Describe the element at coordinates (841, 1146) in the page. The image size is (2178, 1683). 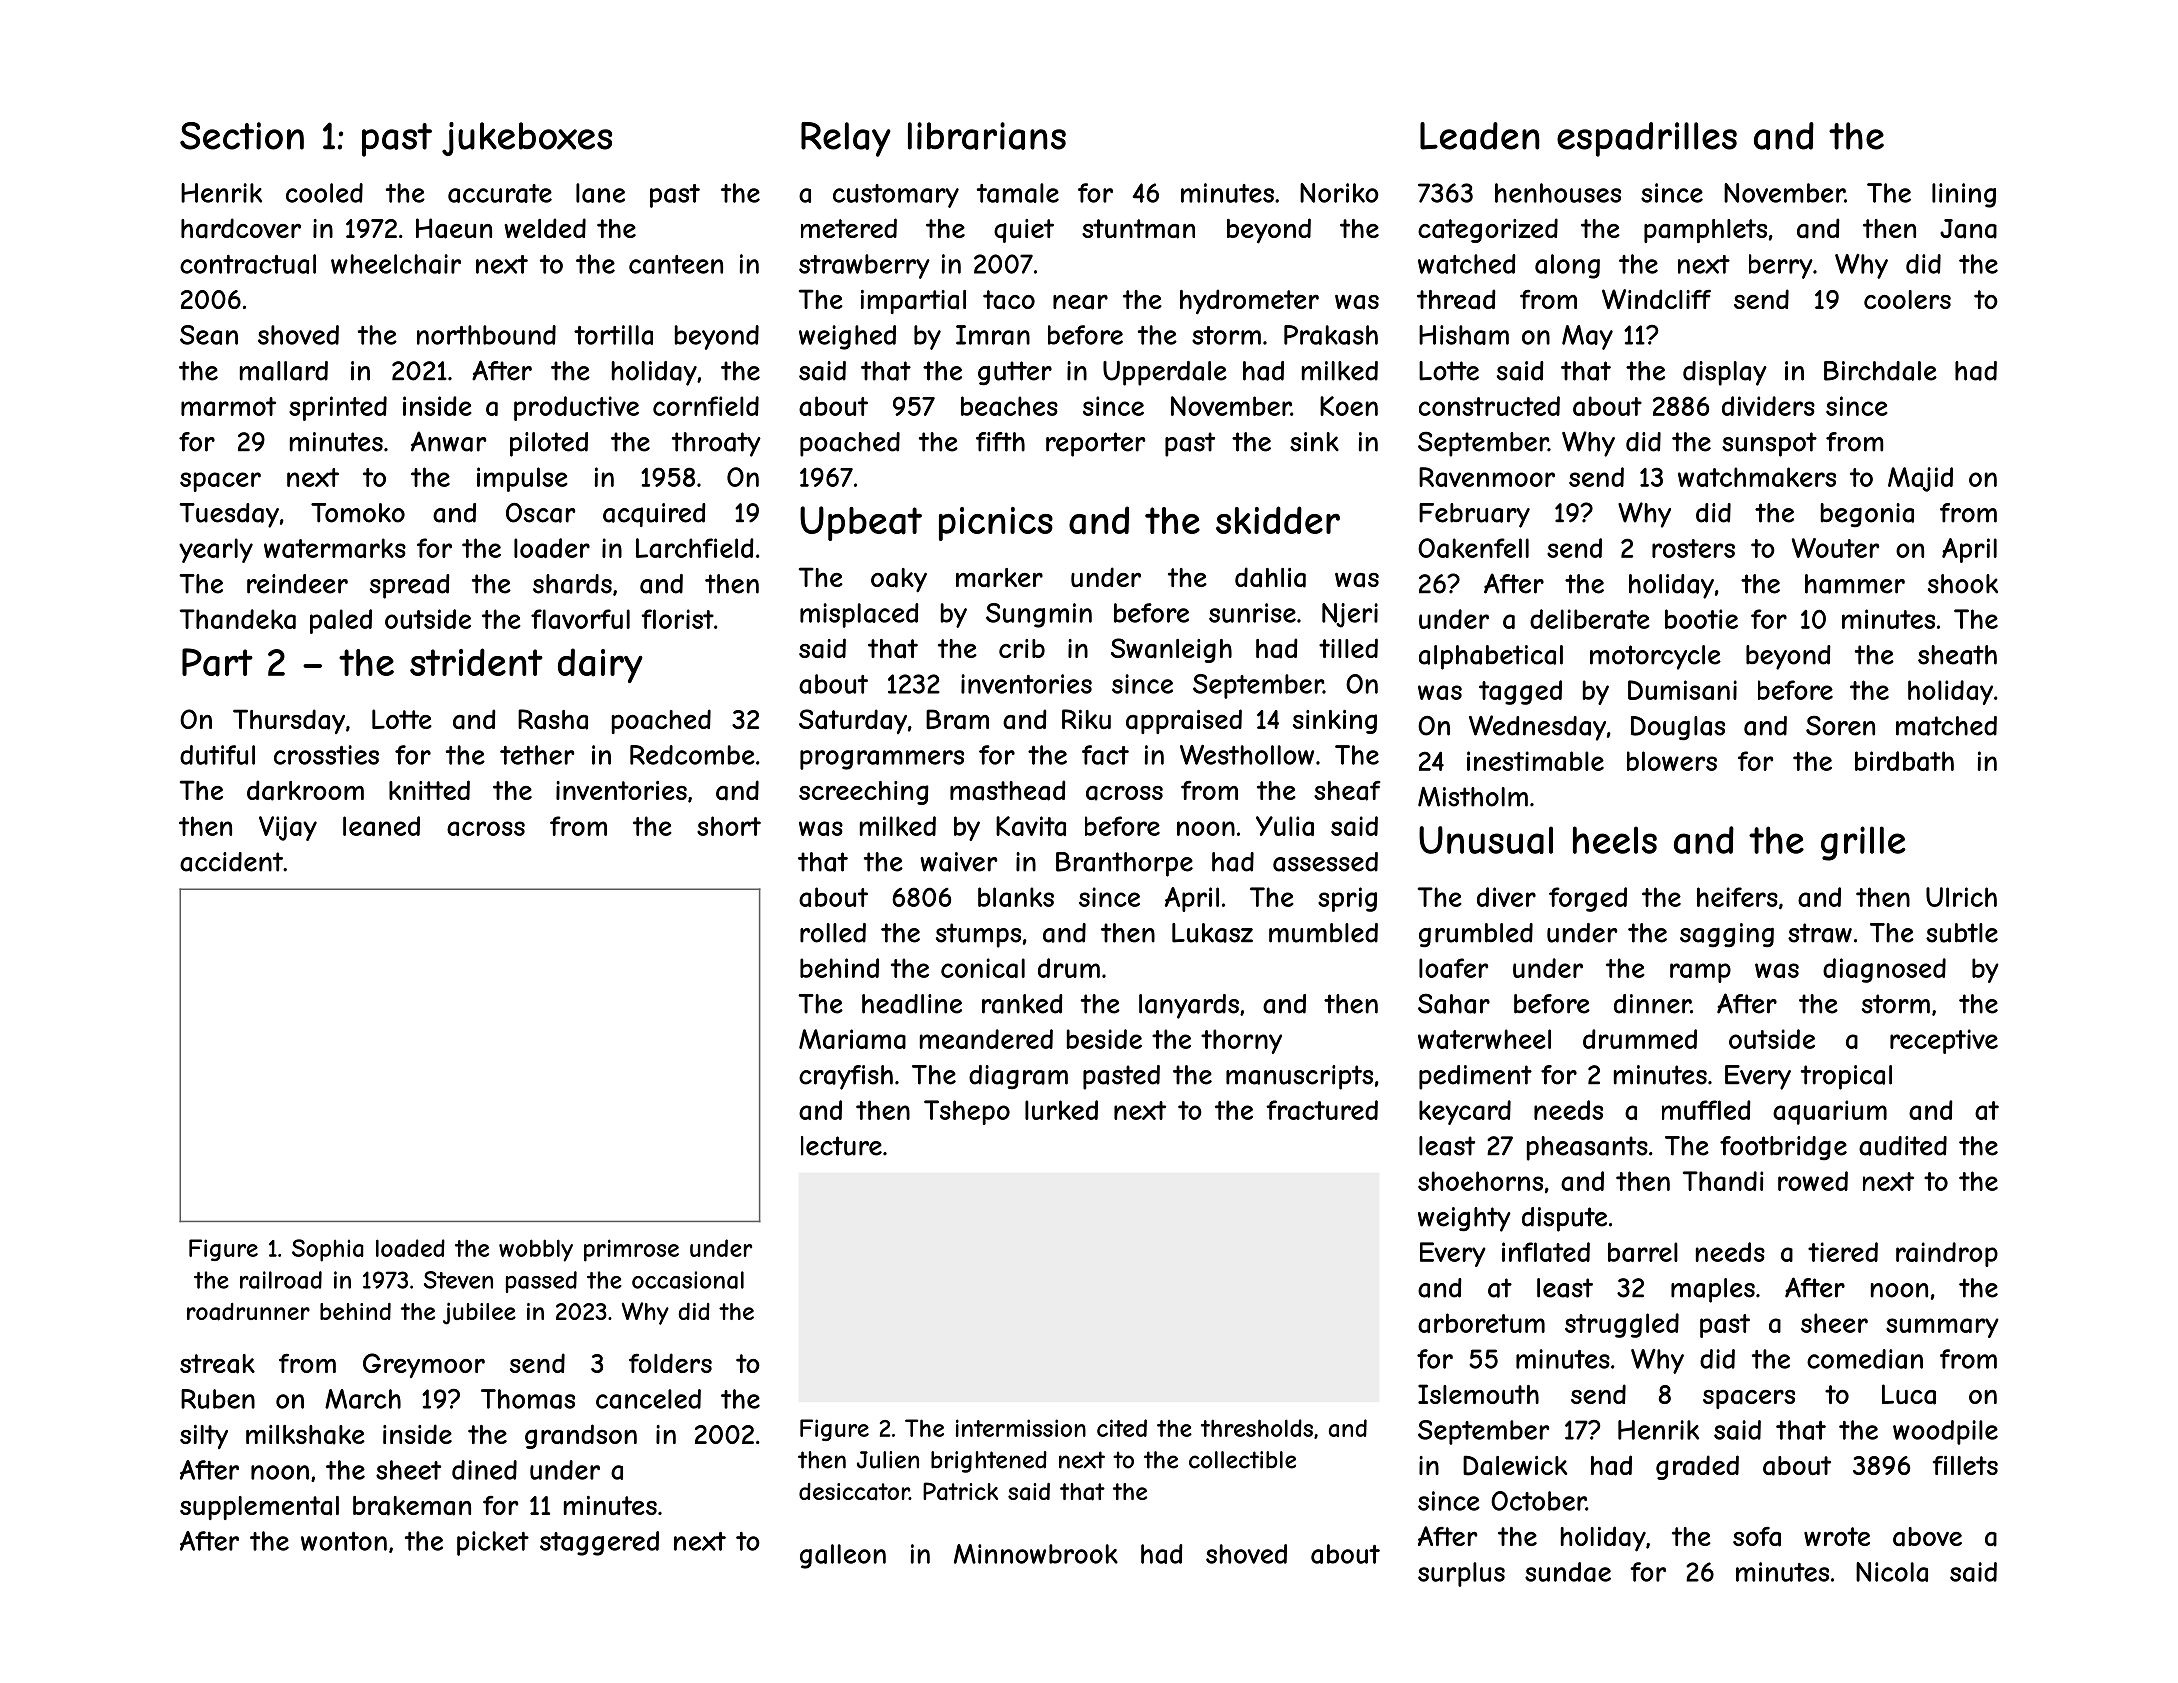
I see `lecture` at that location.
